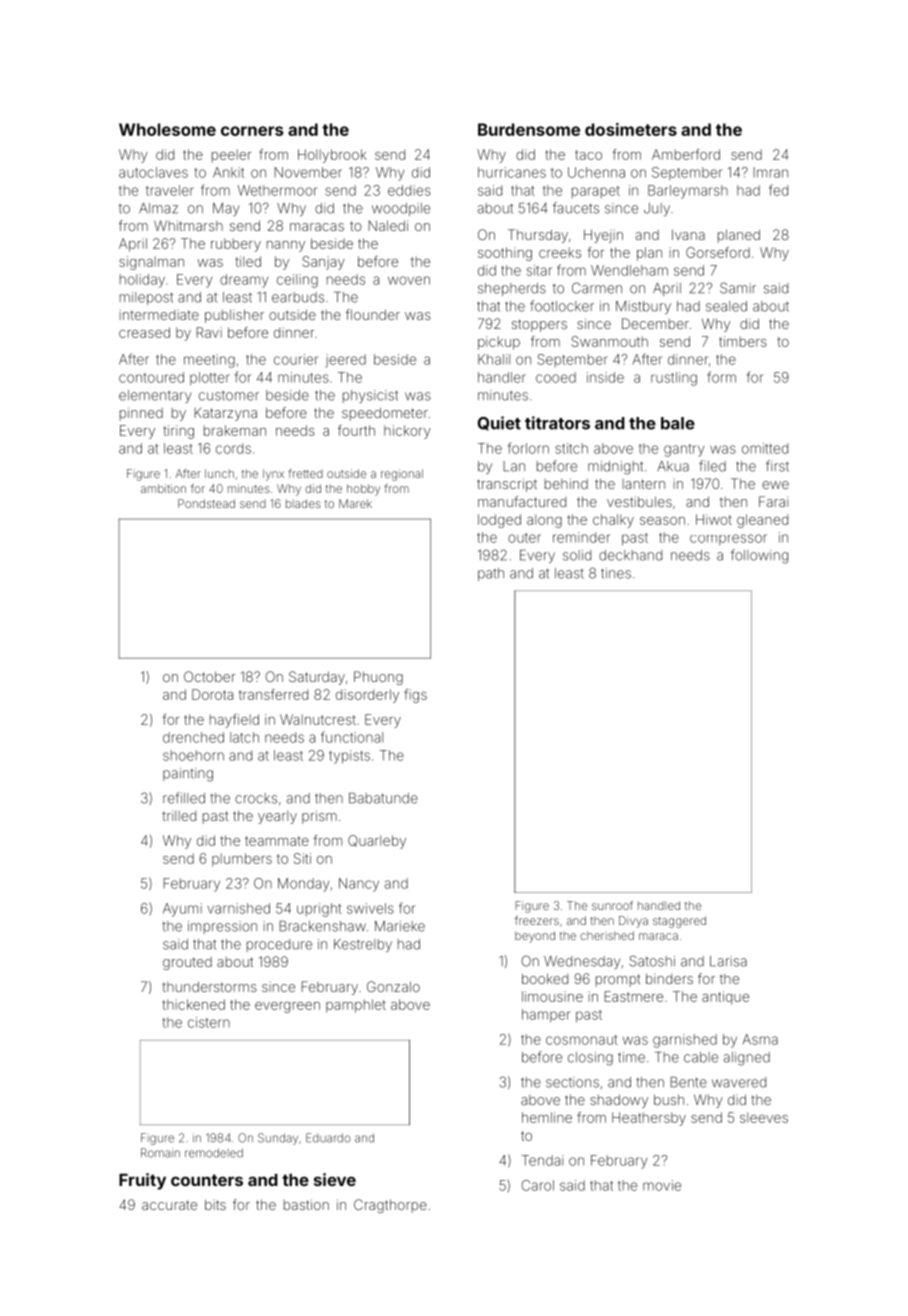  I want to click on tines, so click(616, 573).
